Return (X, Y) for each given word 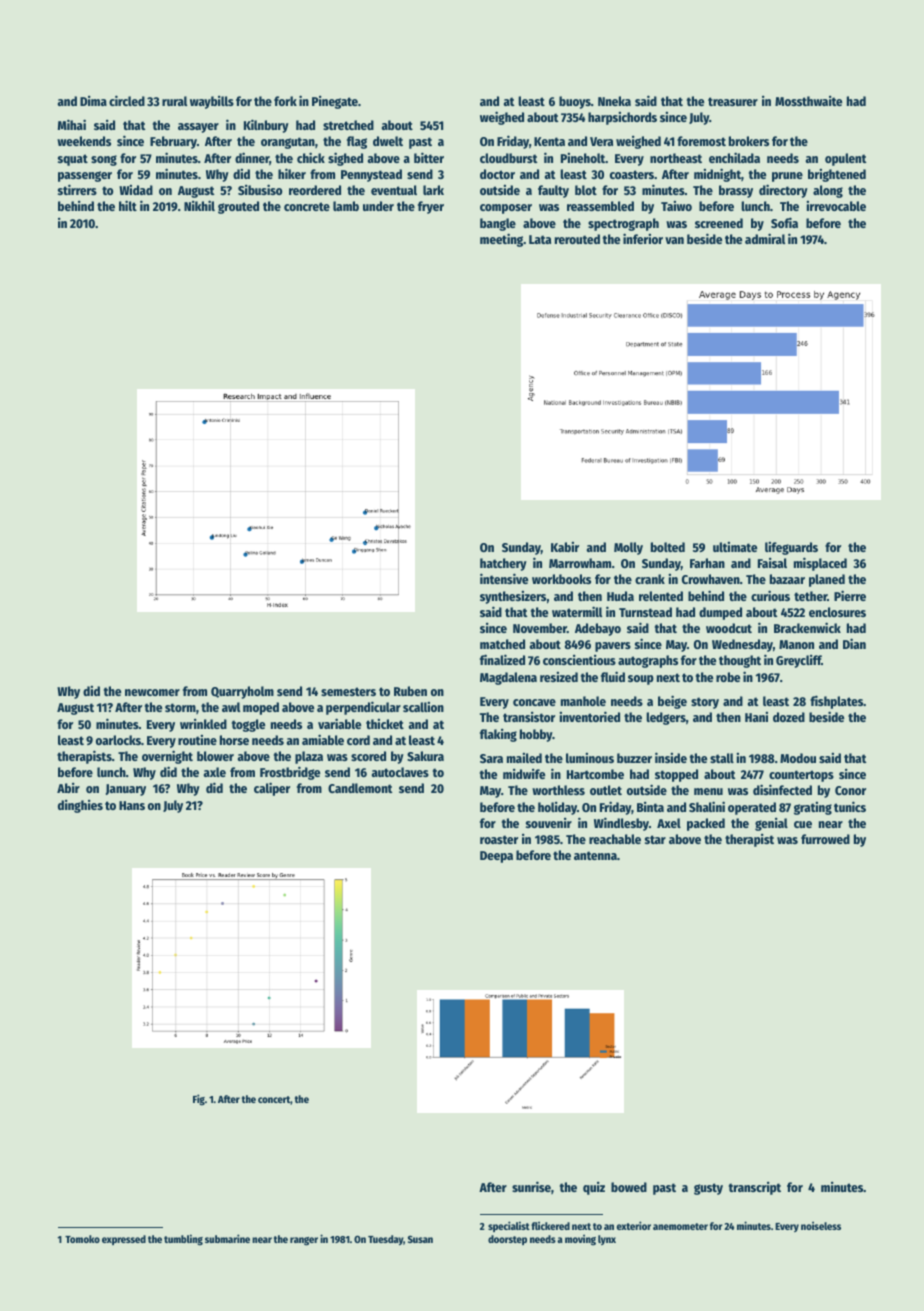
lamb (346, 206)
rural (174, 101)
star (655, 839)
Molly (628, 548)
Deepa (496, 857)
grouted (238, 207)
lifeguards (791, 548)
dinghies (80, 806)
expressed (124, 1240)
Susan (420, 1239)
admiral (765, 238)
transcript (755, 1188)
